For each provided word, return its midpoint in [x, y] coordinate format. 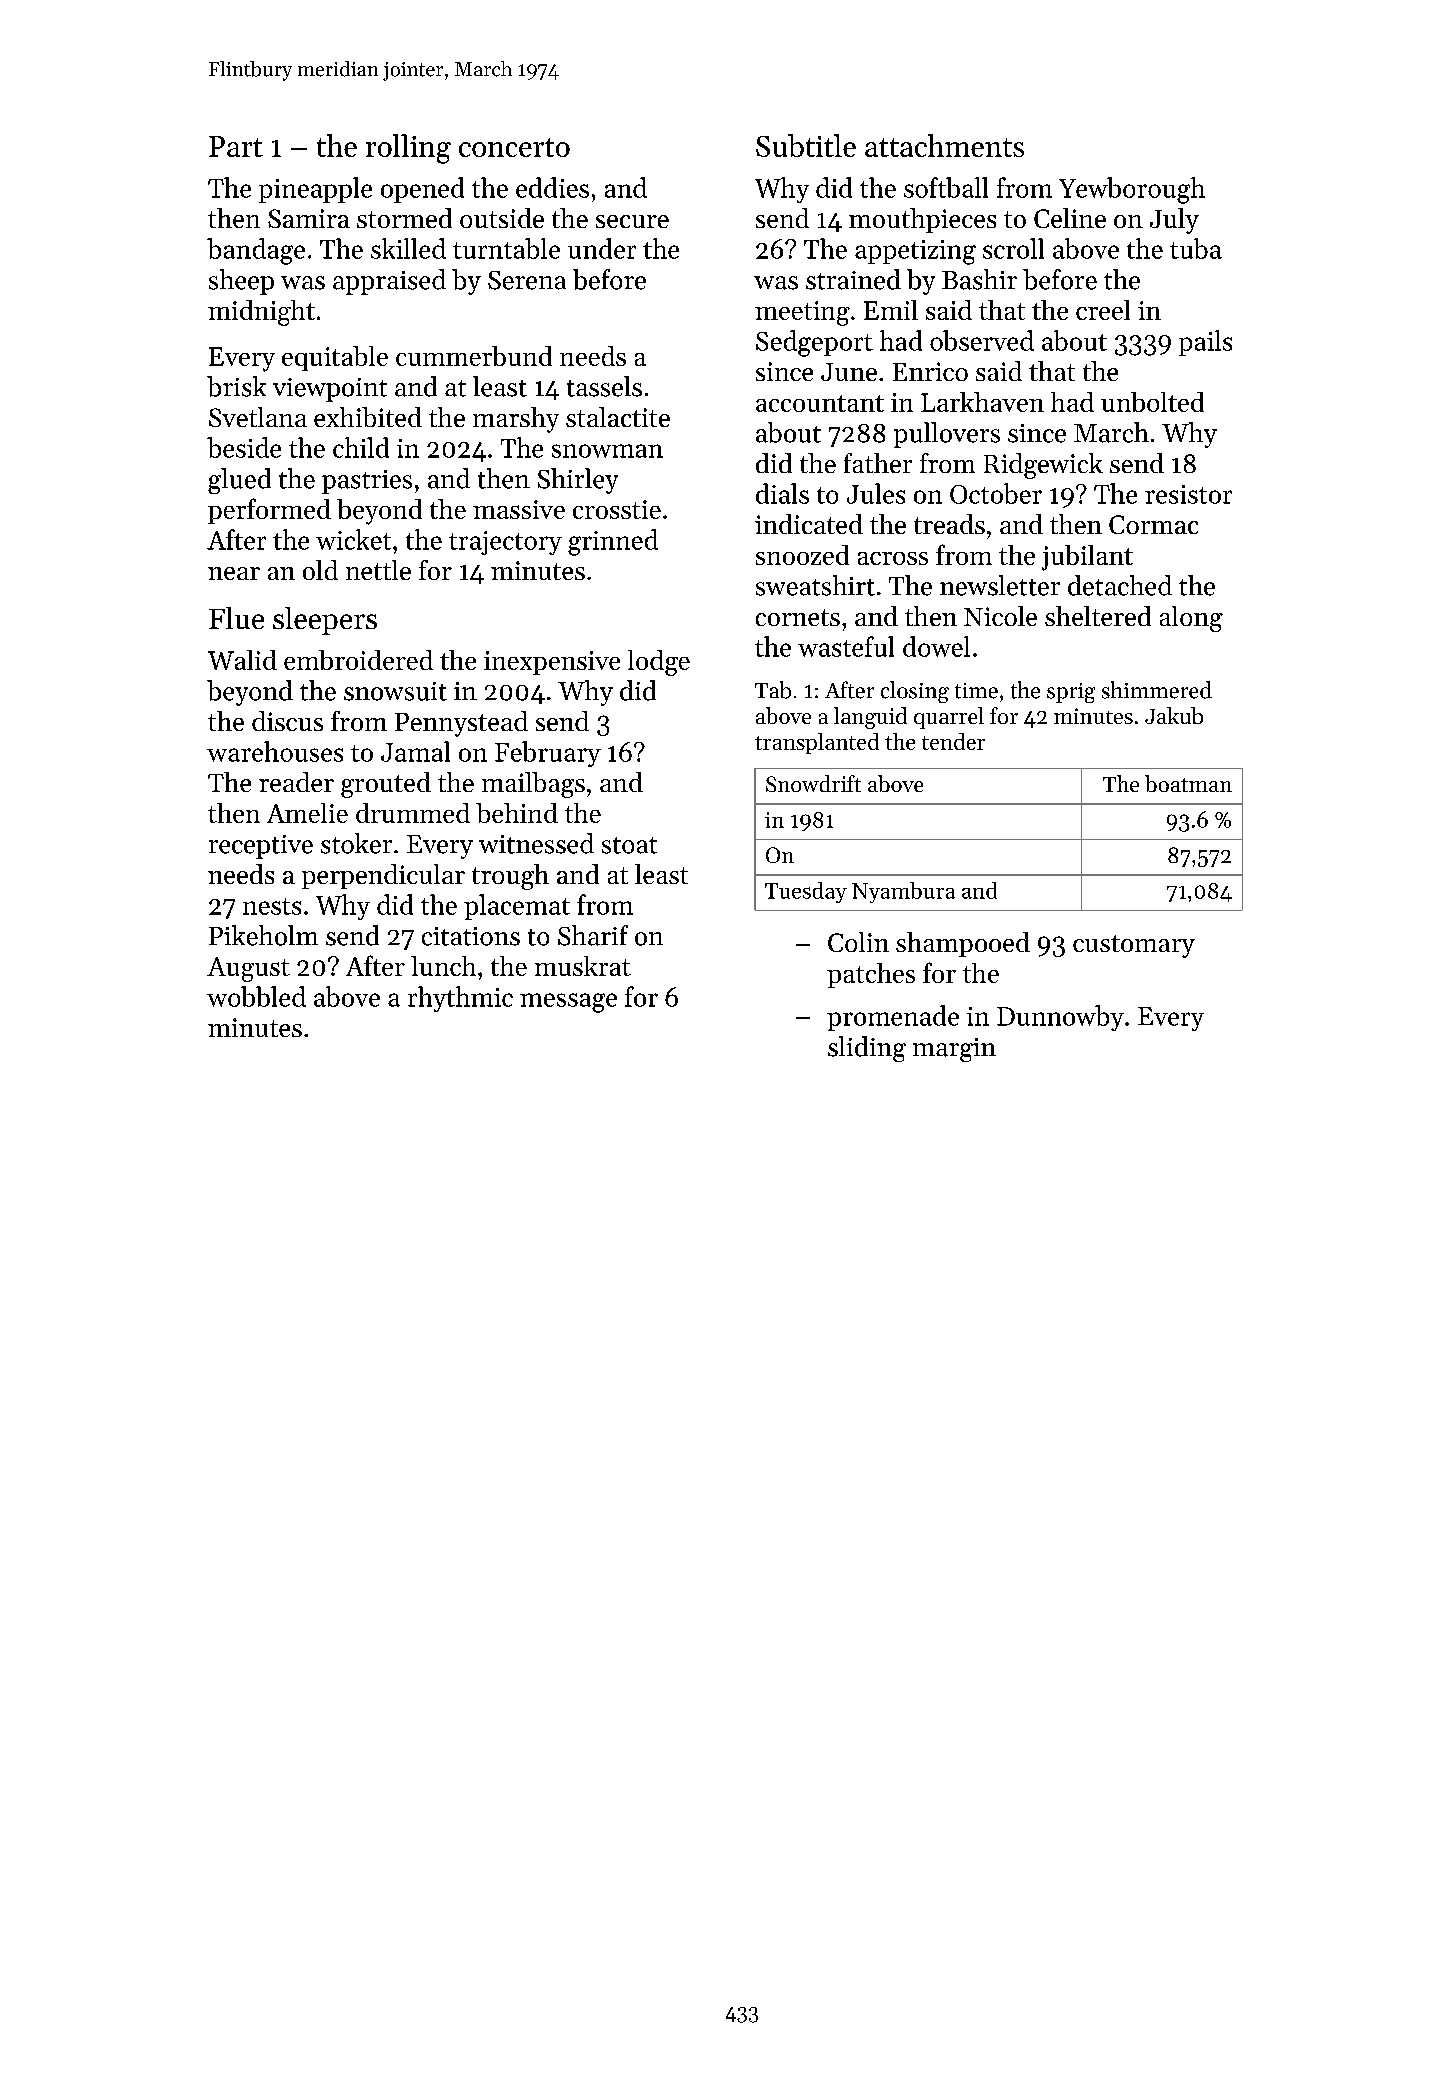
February [548, 754]
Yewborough [1132, 190]
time [976, 691]
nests [272, 906]
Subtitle [806, 145]
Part [236, 146]
